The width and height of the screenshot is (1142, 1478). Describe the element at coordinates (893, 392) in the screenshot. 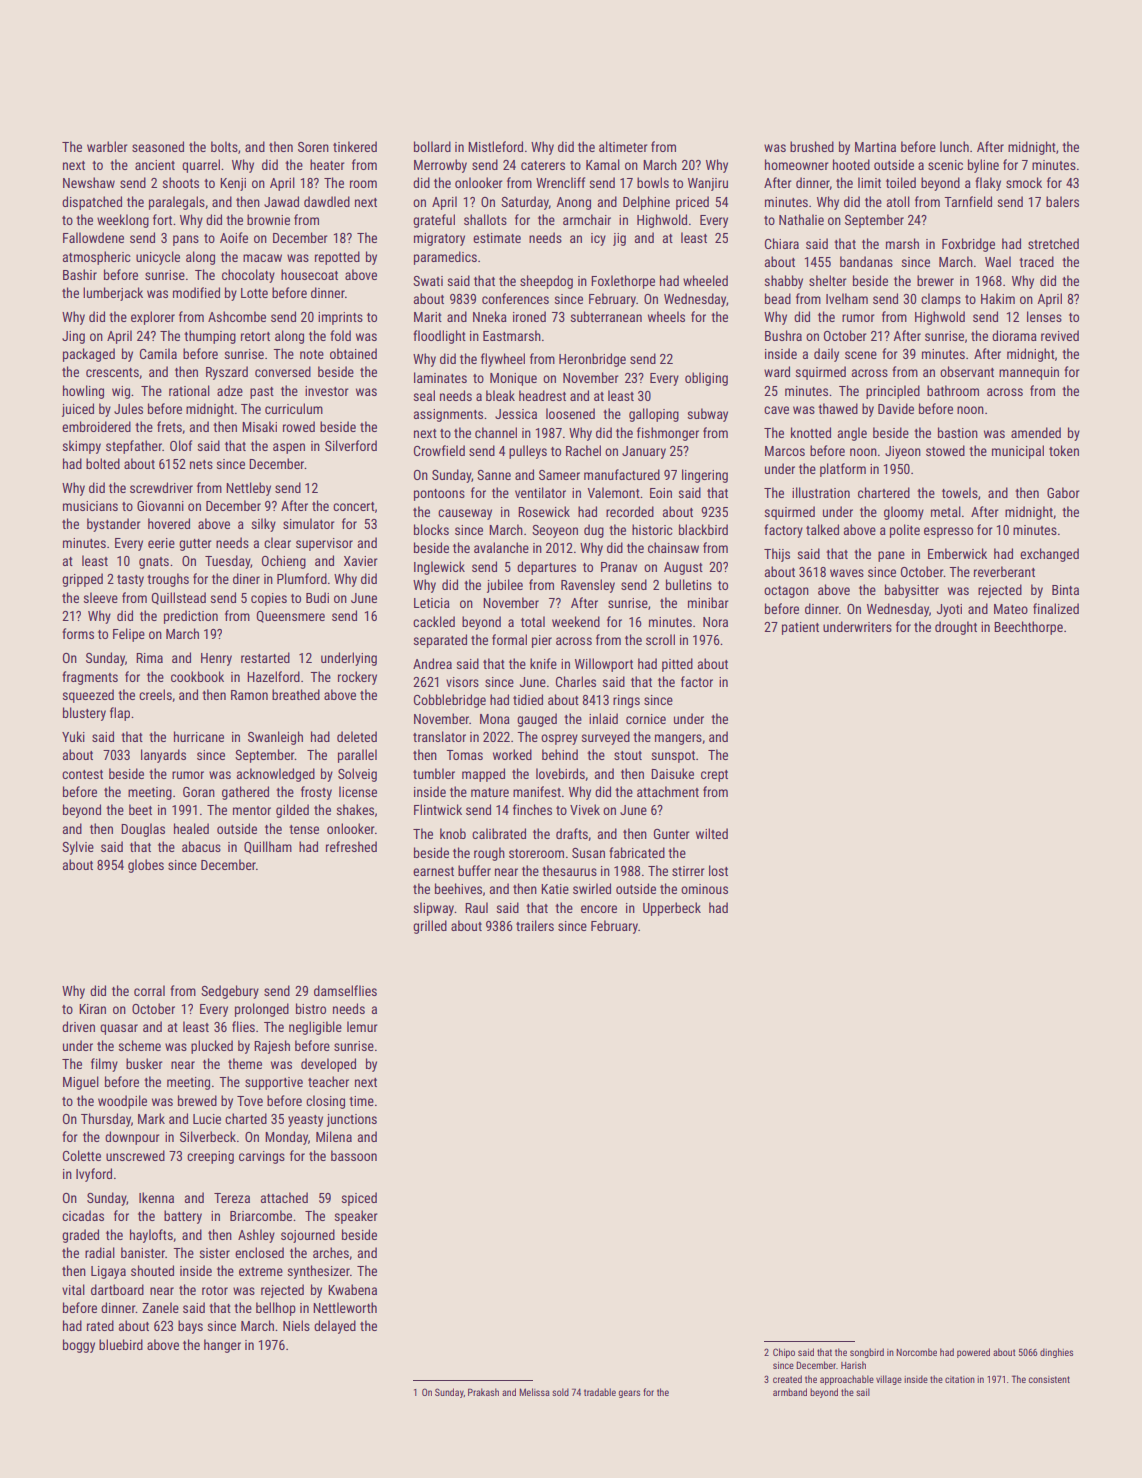

I see `principled` at that location.
